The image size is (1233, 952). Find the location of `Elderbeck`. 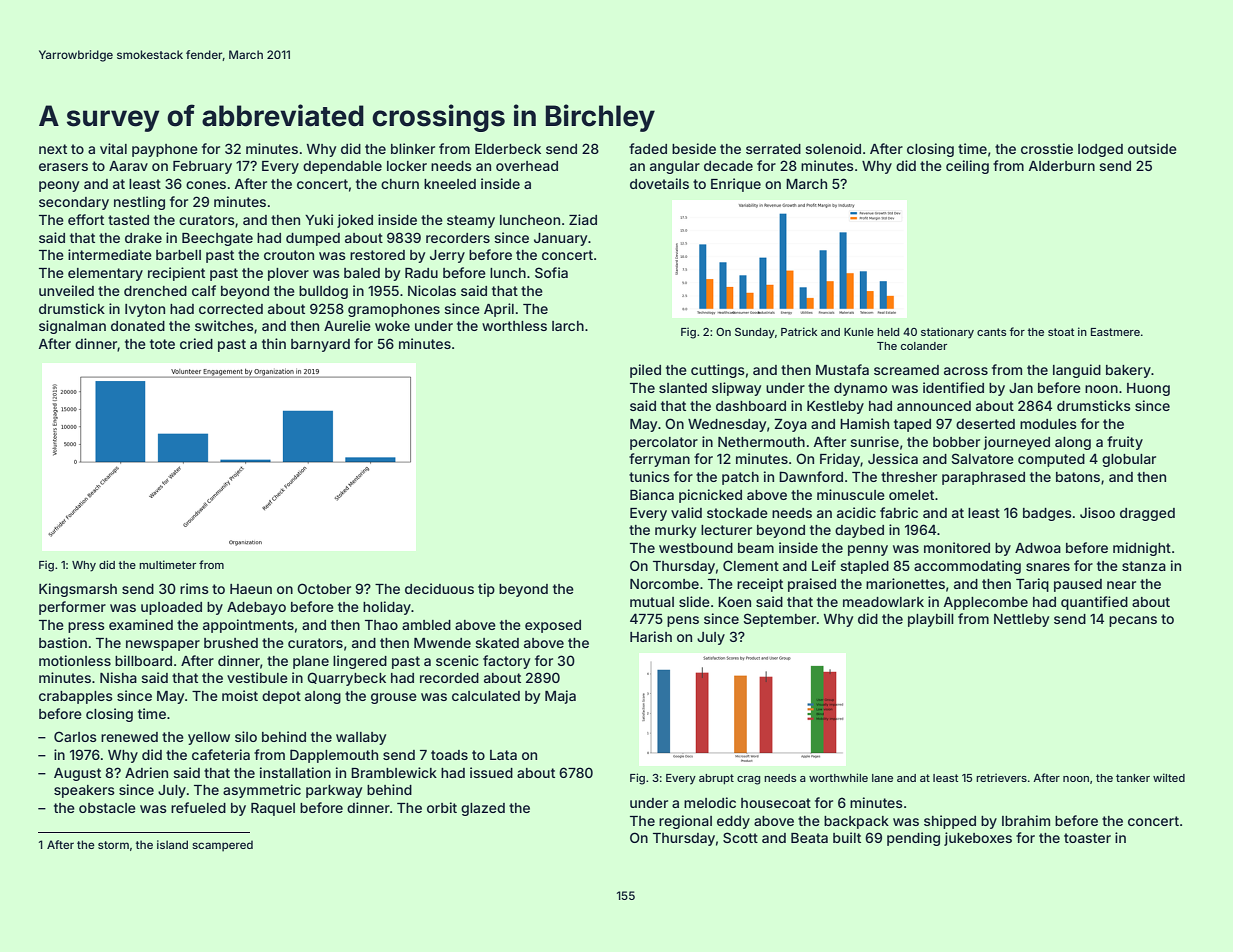

Elderbeck is located at coordinates (508, 149).
